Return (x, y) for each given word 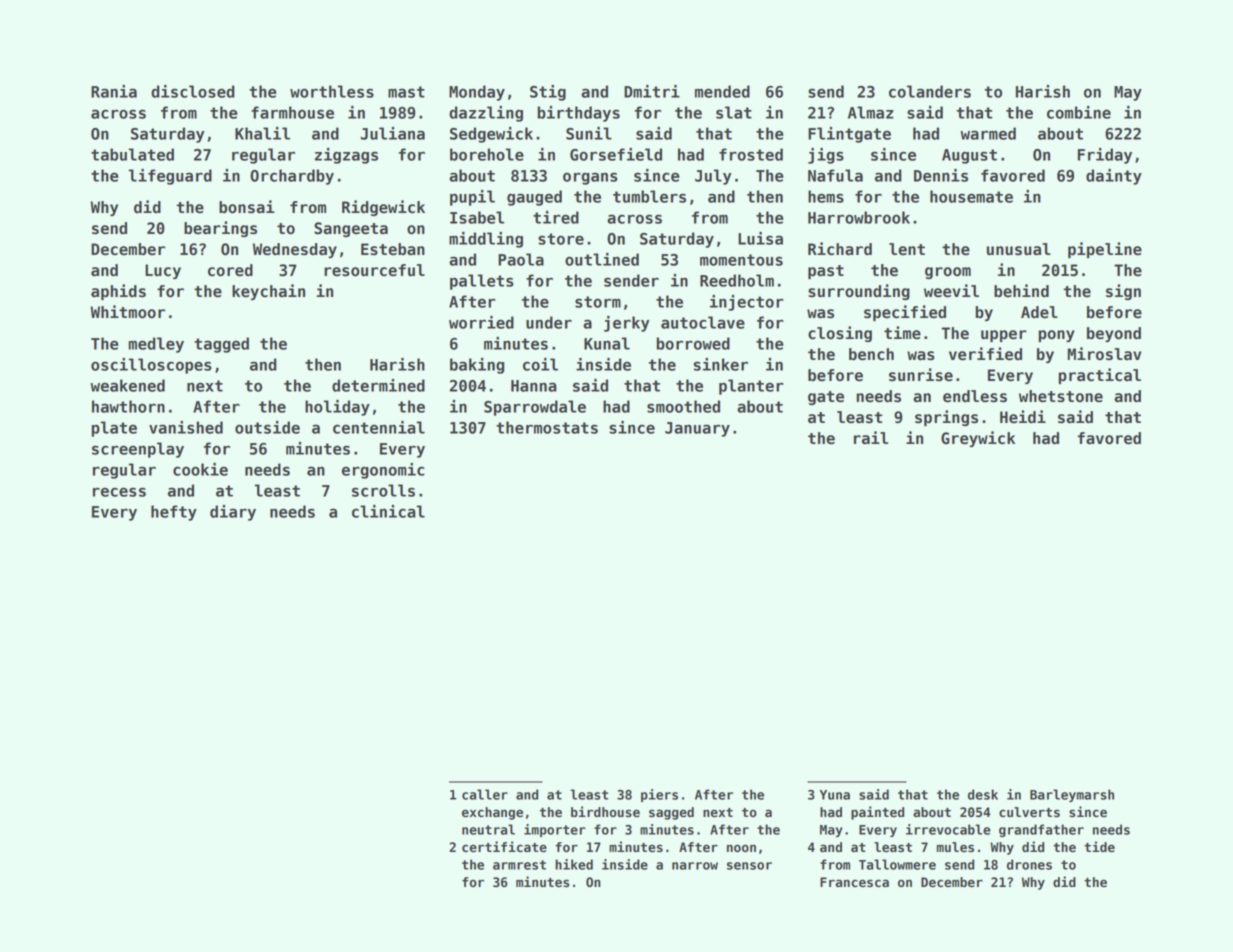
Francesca (854, 882)
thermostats (547, 427)
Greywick (978, 439)
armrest (519, 865)
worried (481, 322)
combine (1079, 112)
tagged (221, 345)
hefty (174, 513)
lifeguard (170, 177)
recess (119, 492)
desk (983, 794)
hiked (574, 864)
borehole (487, 154)
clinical (388, 511)
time (902, 333)
